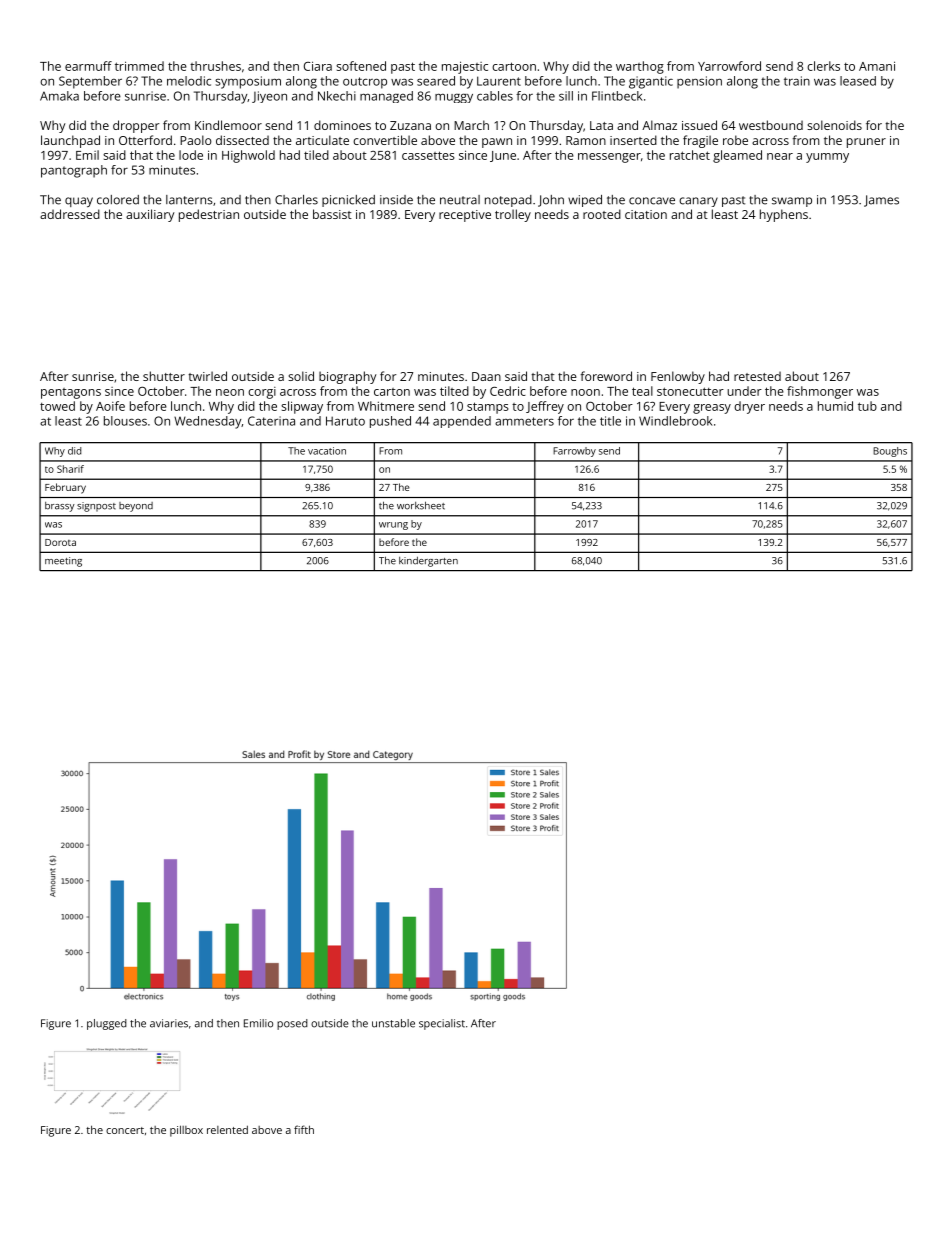 The height and width of the screenshot is (1233, 952). Describe the element at coordinates (393, 526) in the screenshot. I see `wrung` at that location.
